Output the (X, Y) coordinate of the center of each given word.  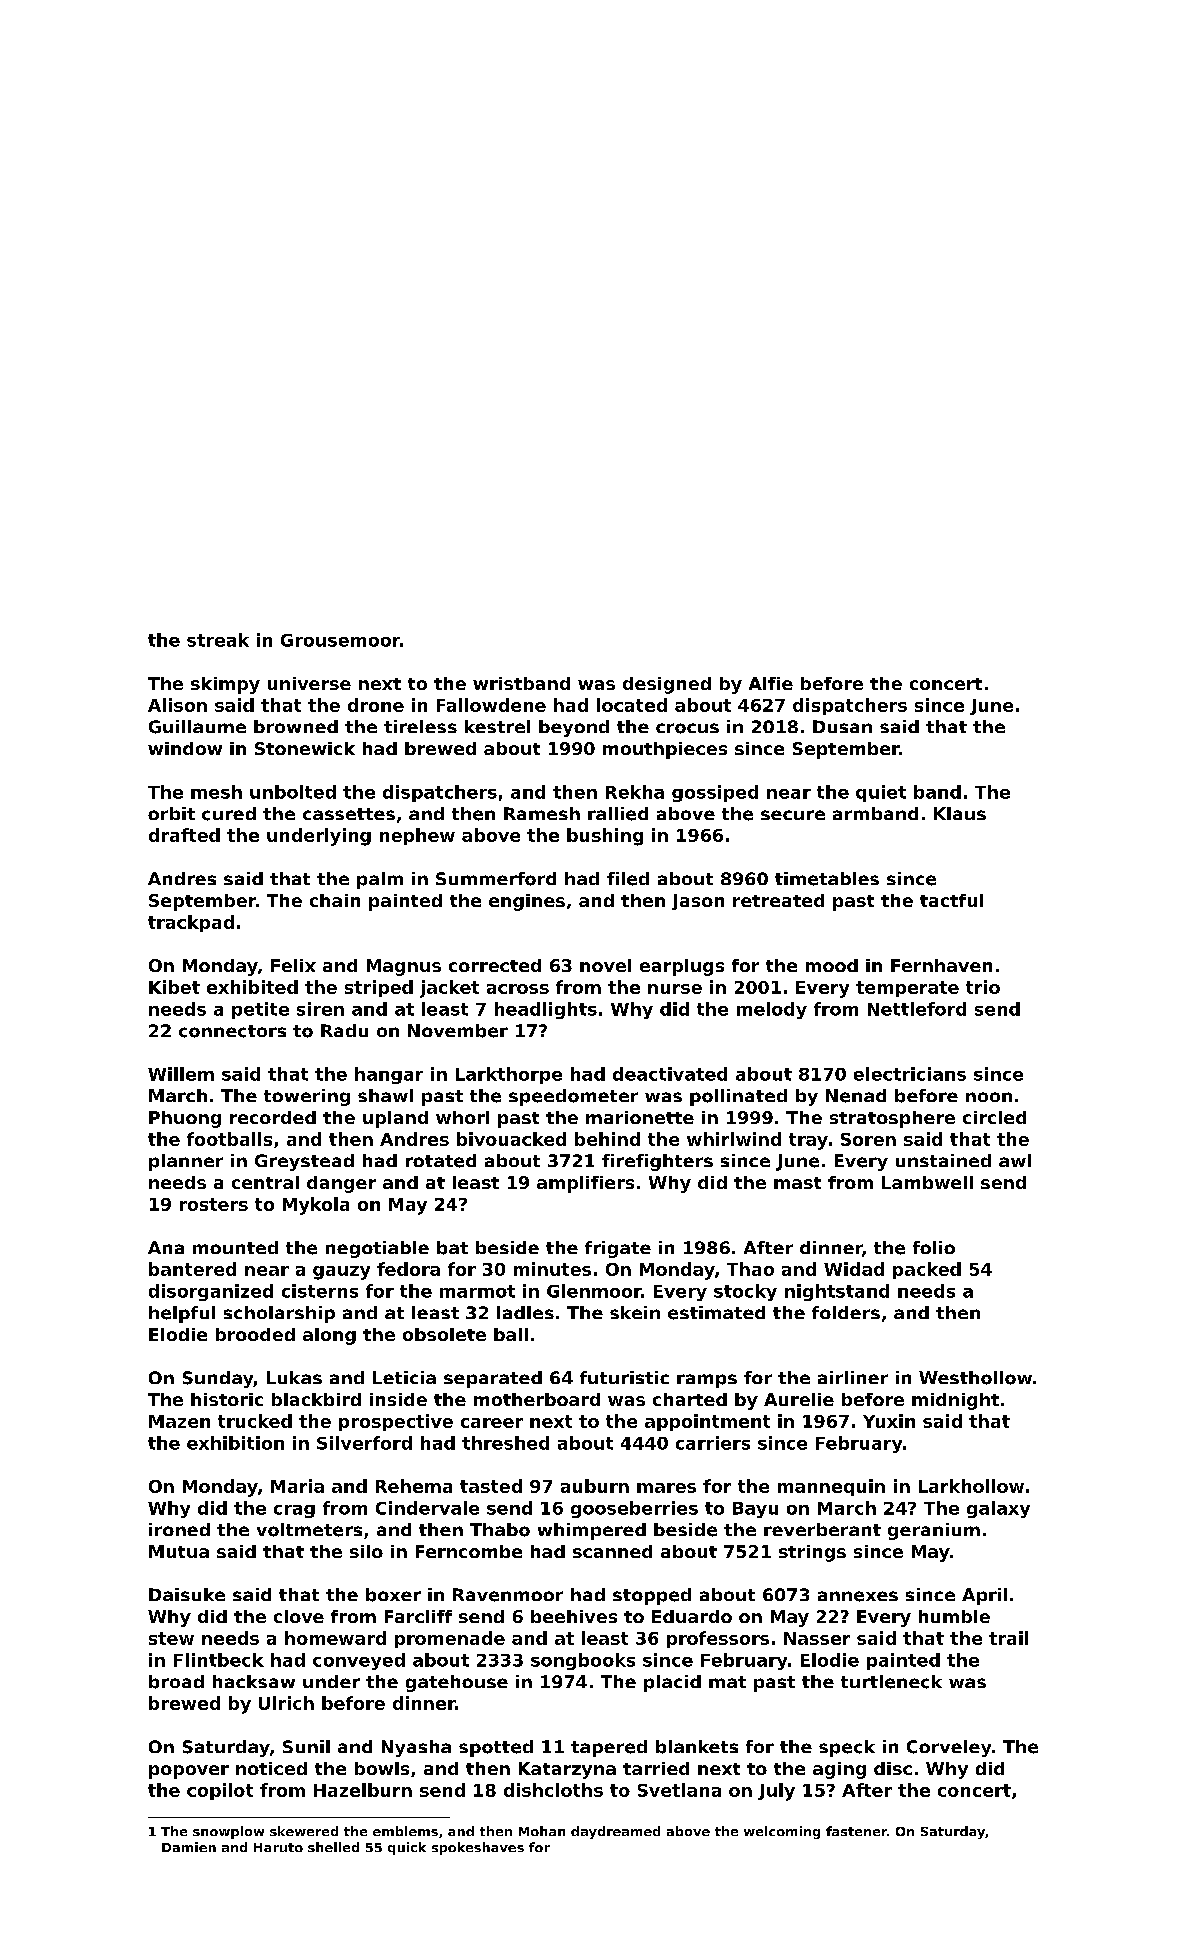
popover (189, 1772)
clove (299, 1616)
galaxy (998, 1509)
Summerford (496, 879)
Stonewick (305, 748)
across (518, 989)
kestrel (497, 726)
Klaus (960, 813)
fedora (408, 1269)
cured (229, 814)
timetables (827, 879)
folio (934, 1247)
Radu (344, 1030)
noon (989, 1097)
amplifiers (585, 1184)
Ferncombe (469, 1551)
